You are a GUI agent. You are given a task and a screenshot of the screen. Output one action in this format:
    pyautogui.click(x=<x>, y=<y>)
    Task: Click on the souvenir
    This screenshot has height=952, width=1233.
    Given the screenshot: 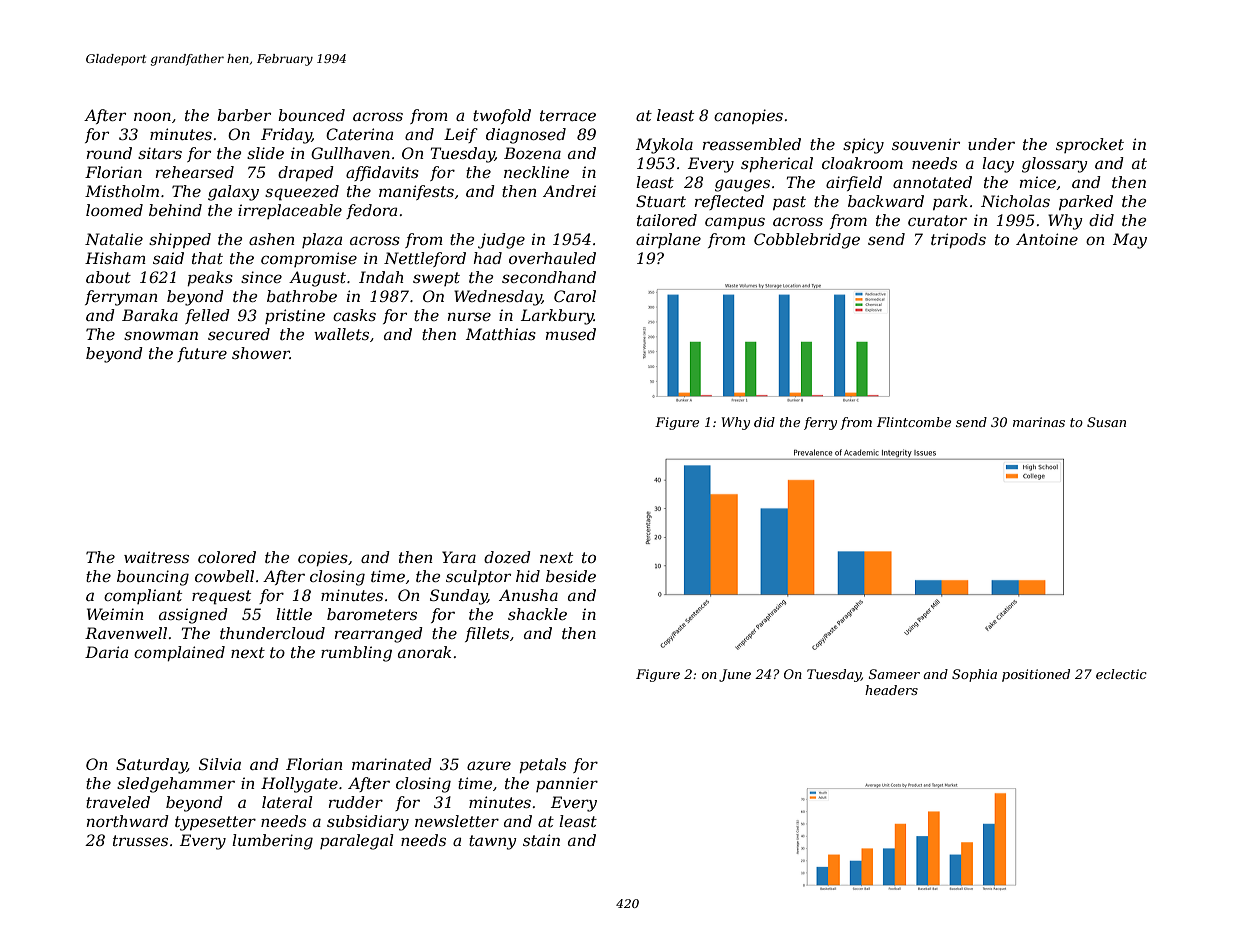 What is the action you would take?
    pyautogui.click(x=926, y=144)
